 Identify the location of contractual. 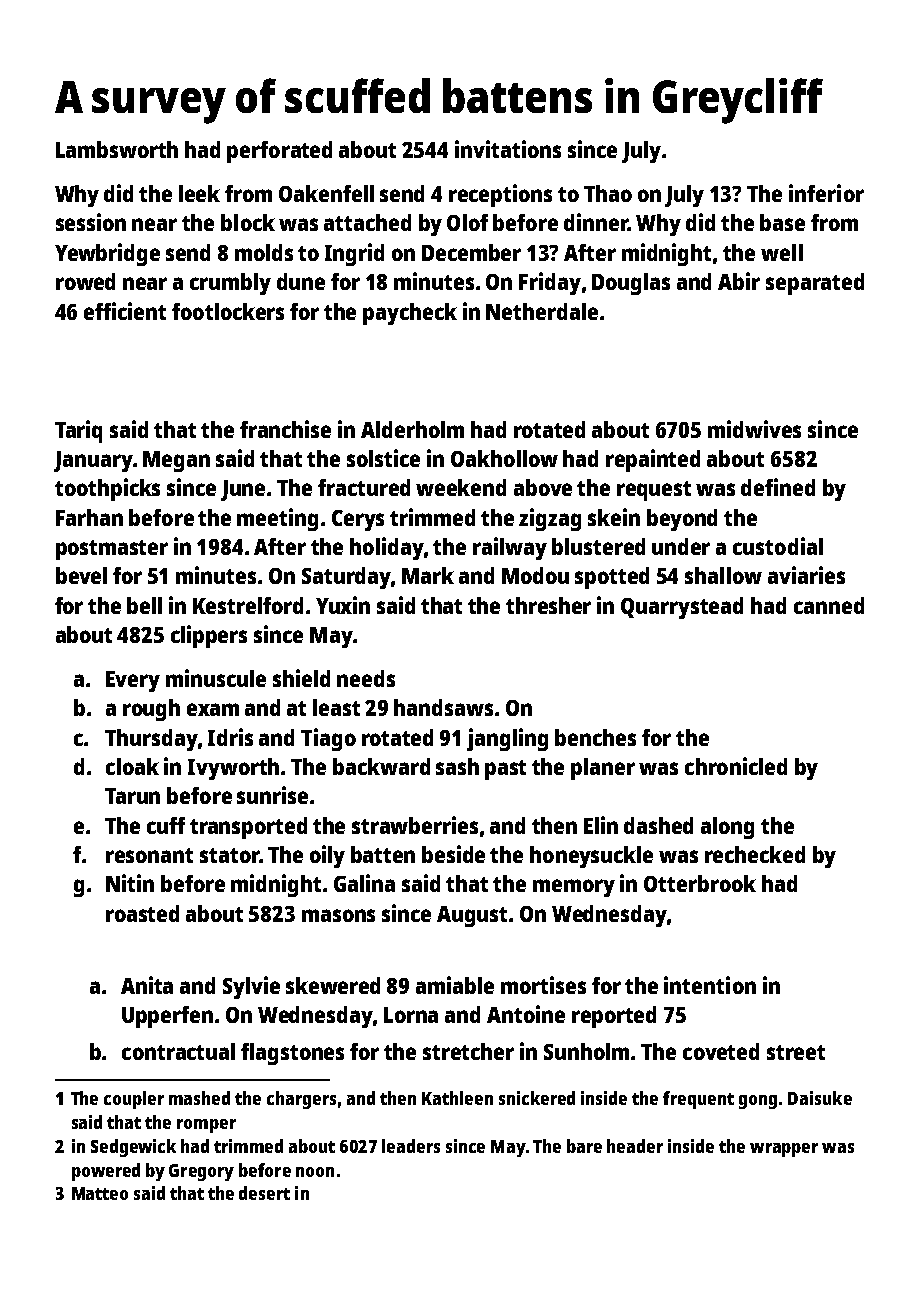
(178, 1051).
